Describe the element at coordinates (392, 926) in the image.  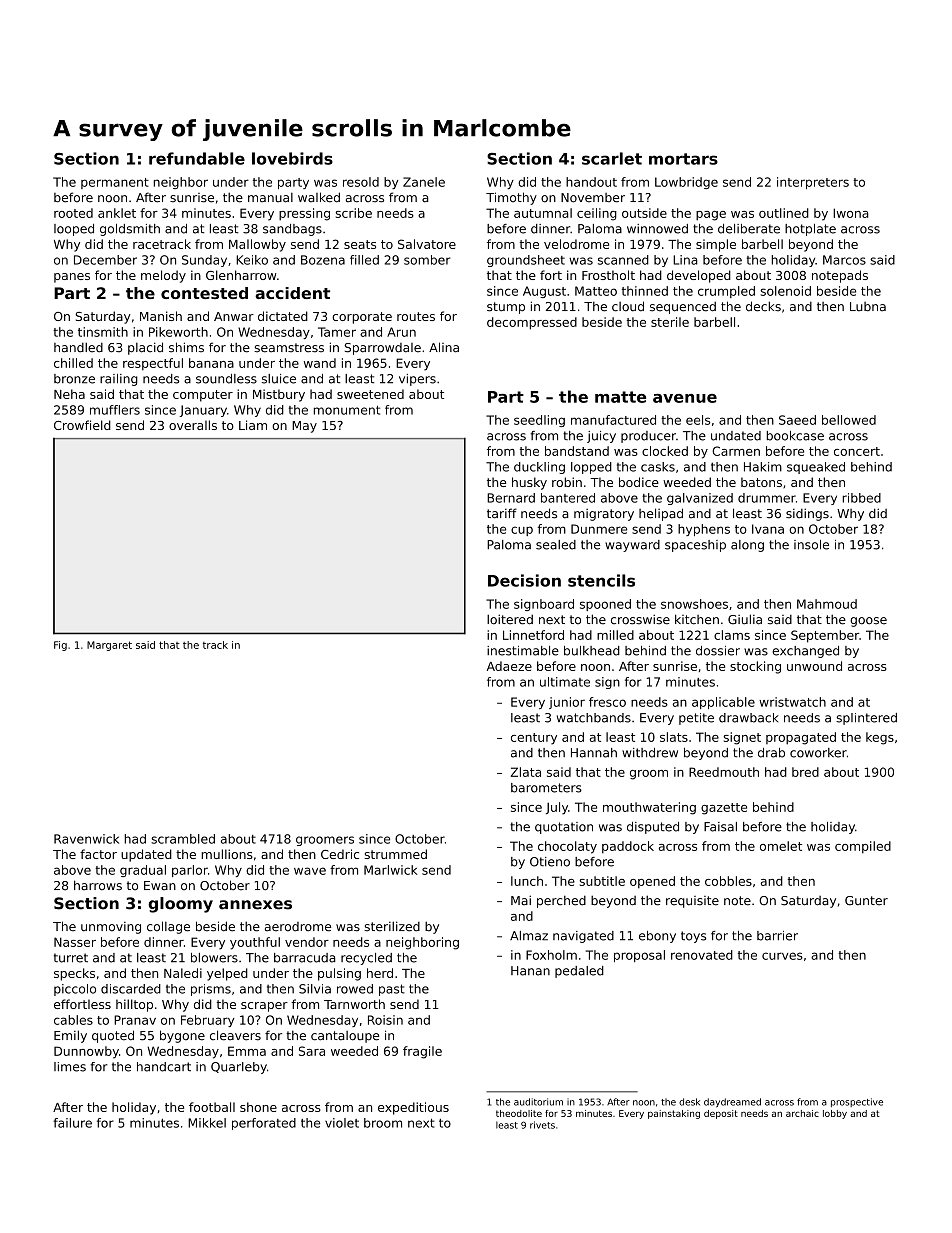
I see `sterilized` at that location.
